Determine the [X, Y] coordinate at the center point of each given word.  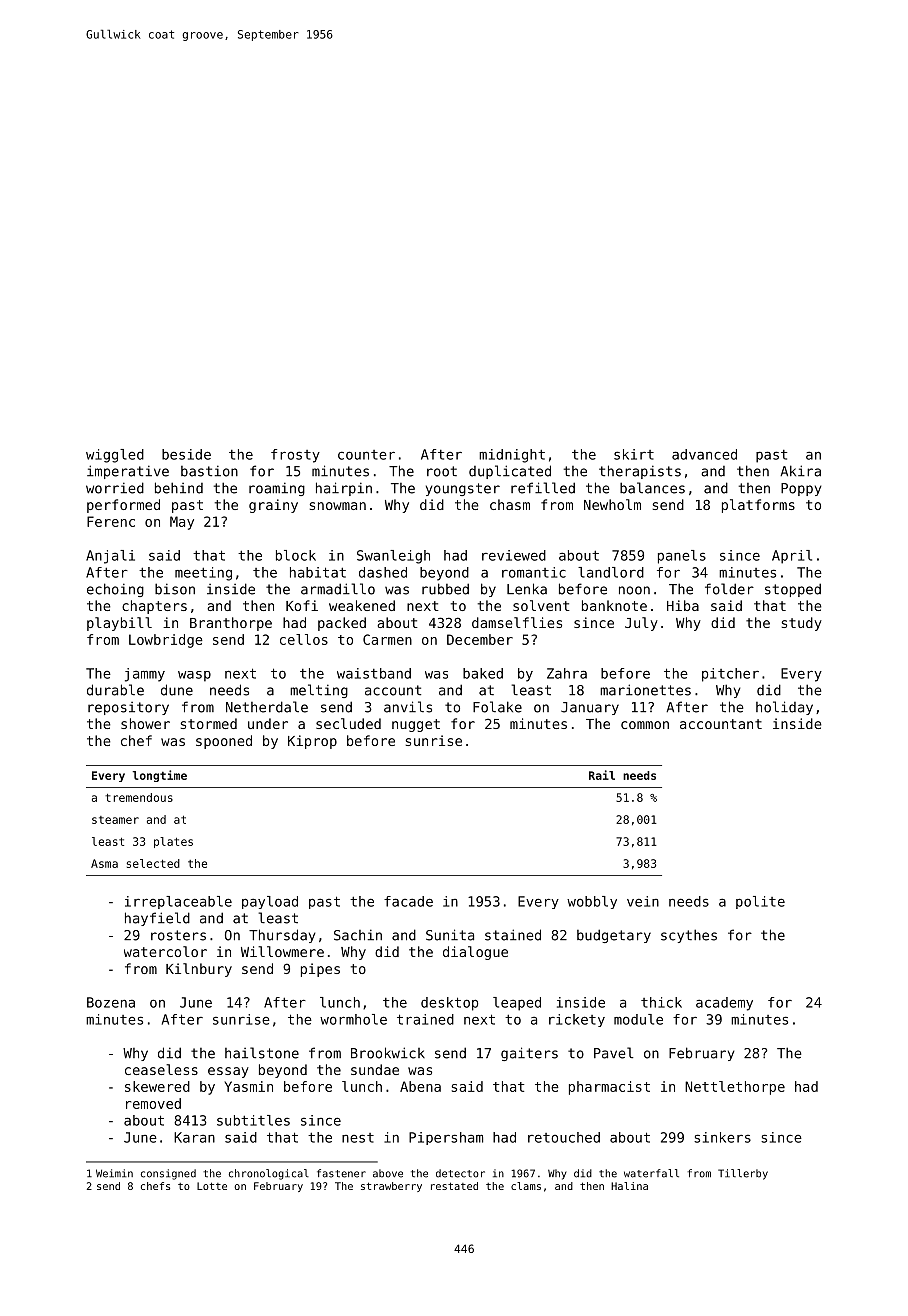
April [792, 557]
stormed [209, 723]
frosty [295, 456]
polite [760, 902]
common [645, 725]
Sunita [450, 935]
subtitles [253, 1120]
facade [408, 901]
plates [173, 842]
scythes [689, 936]
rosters [178, 935]
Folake [497, 707]
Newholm [612, 504]
